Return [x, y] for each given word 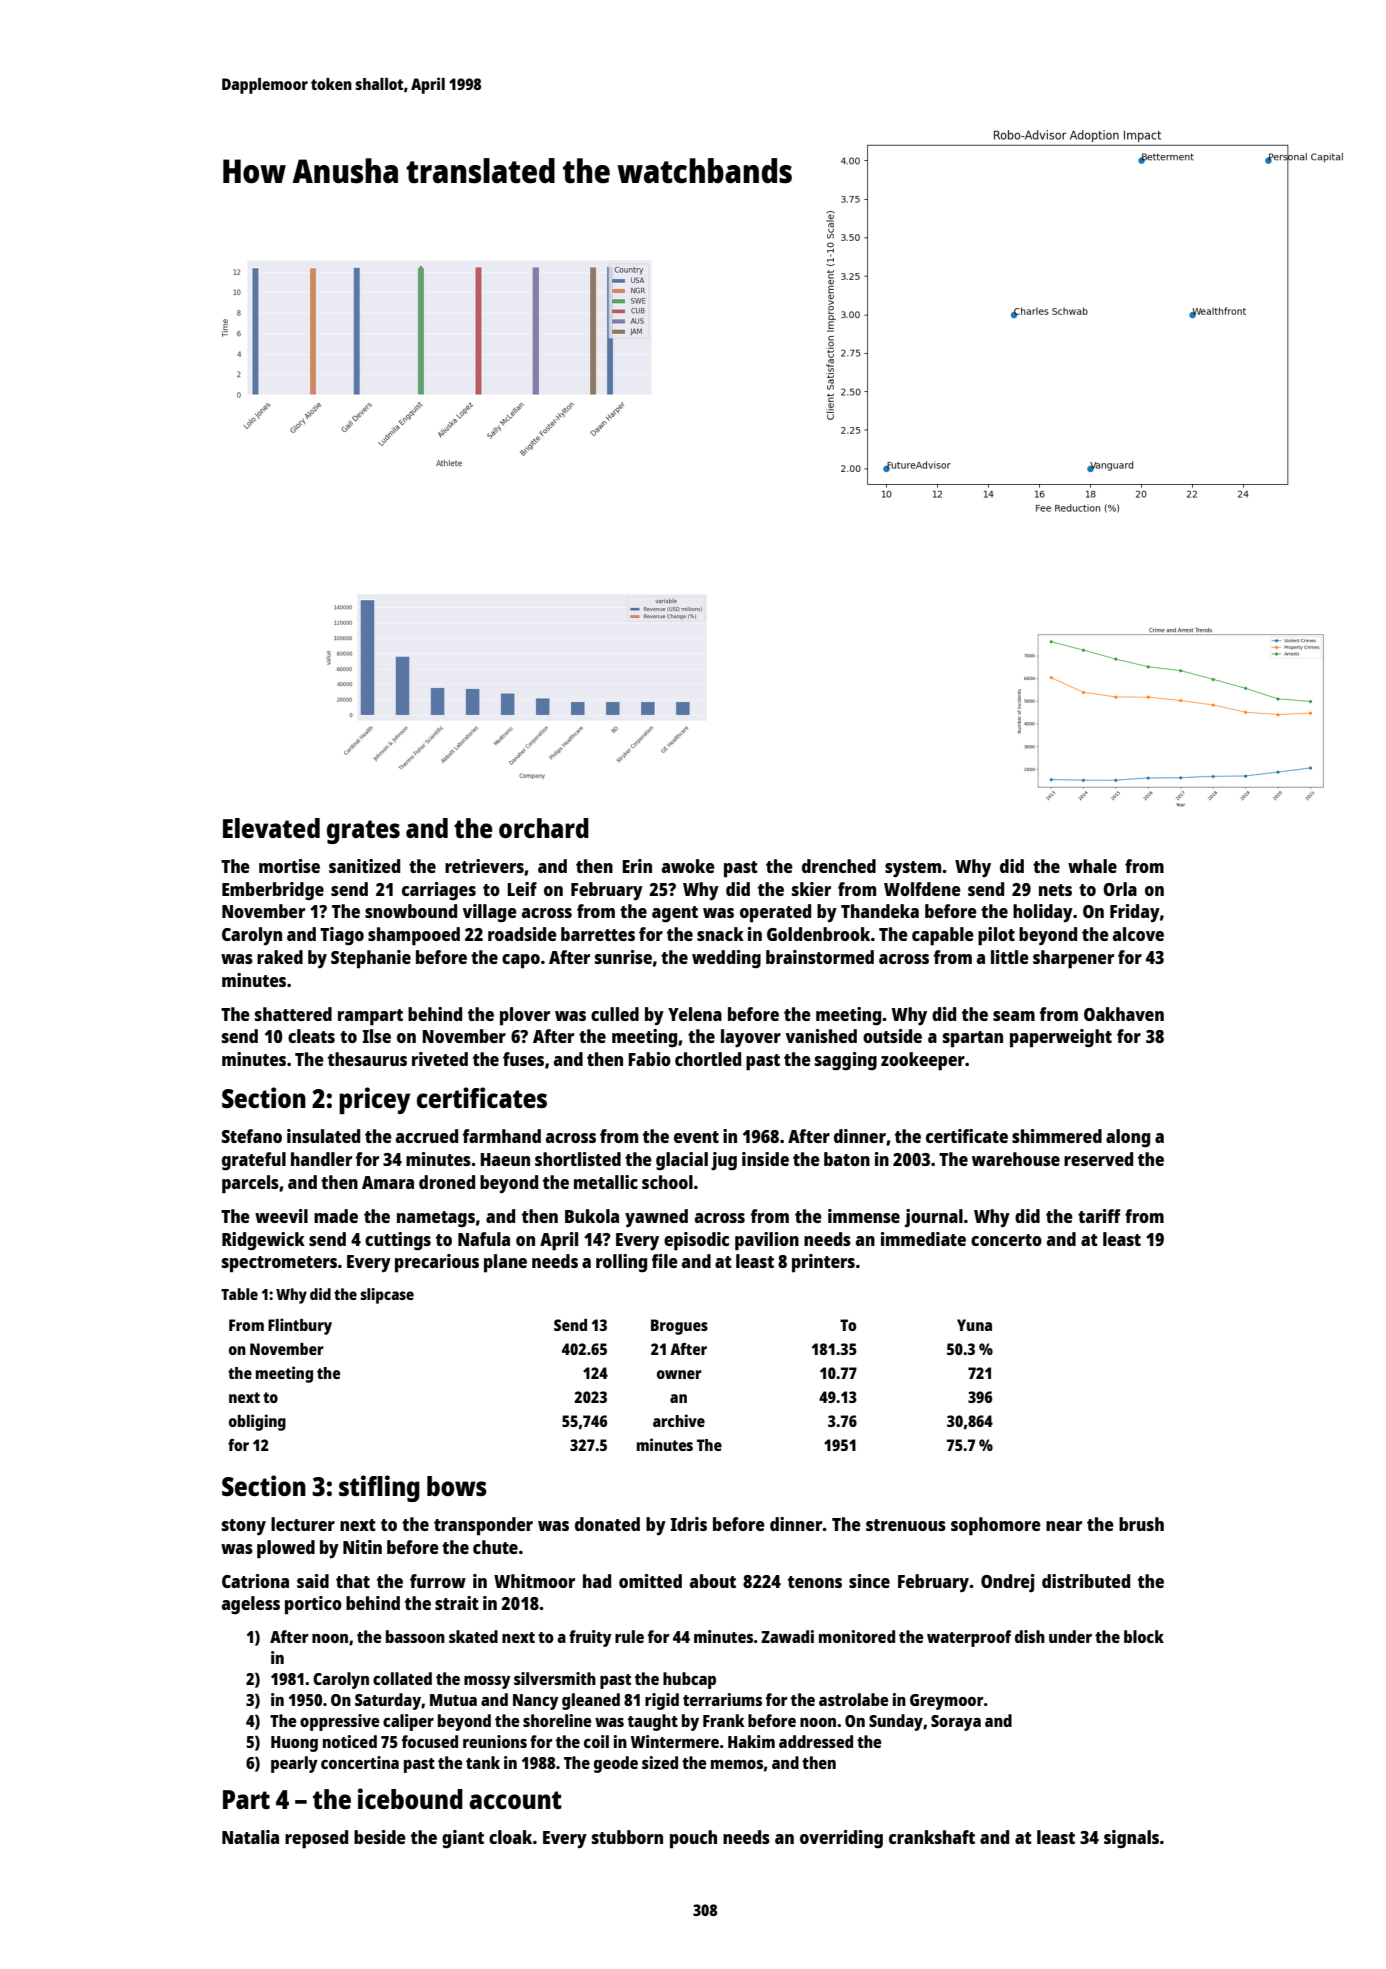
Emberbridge [273, 891]
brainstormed [820, 957]
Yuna [974, 1325]
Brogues [679, 1327]
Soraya [956, 1723]
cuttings [398, 1241]
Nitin [362, 1547]
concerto [1006, 1240]
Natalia [250, 1837]
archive [679, 1420]
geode [616, 1764]
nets [1055, 890]
